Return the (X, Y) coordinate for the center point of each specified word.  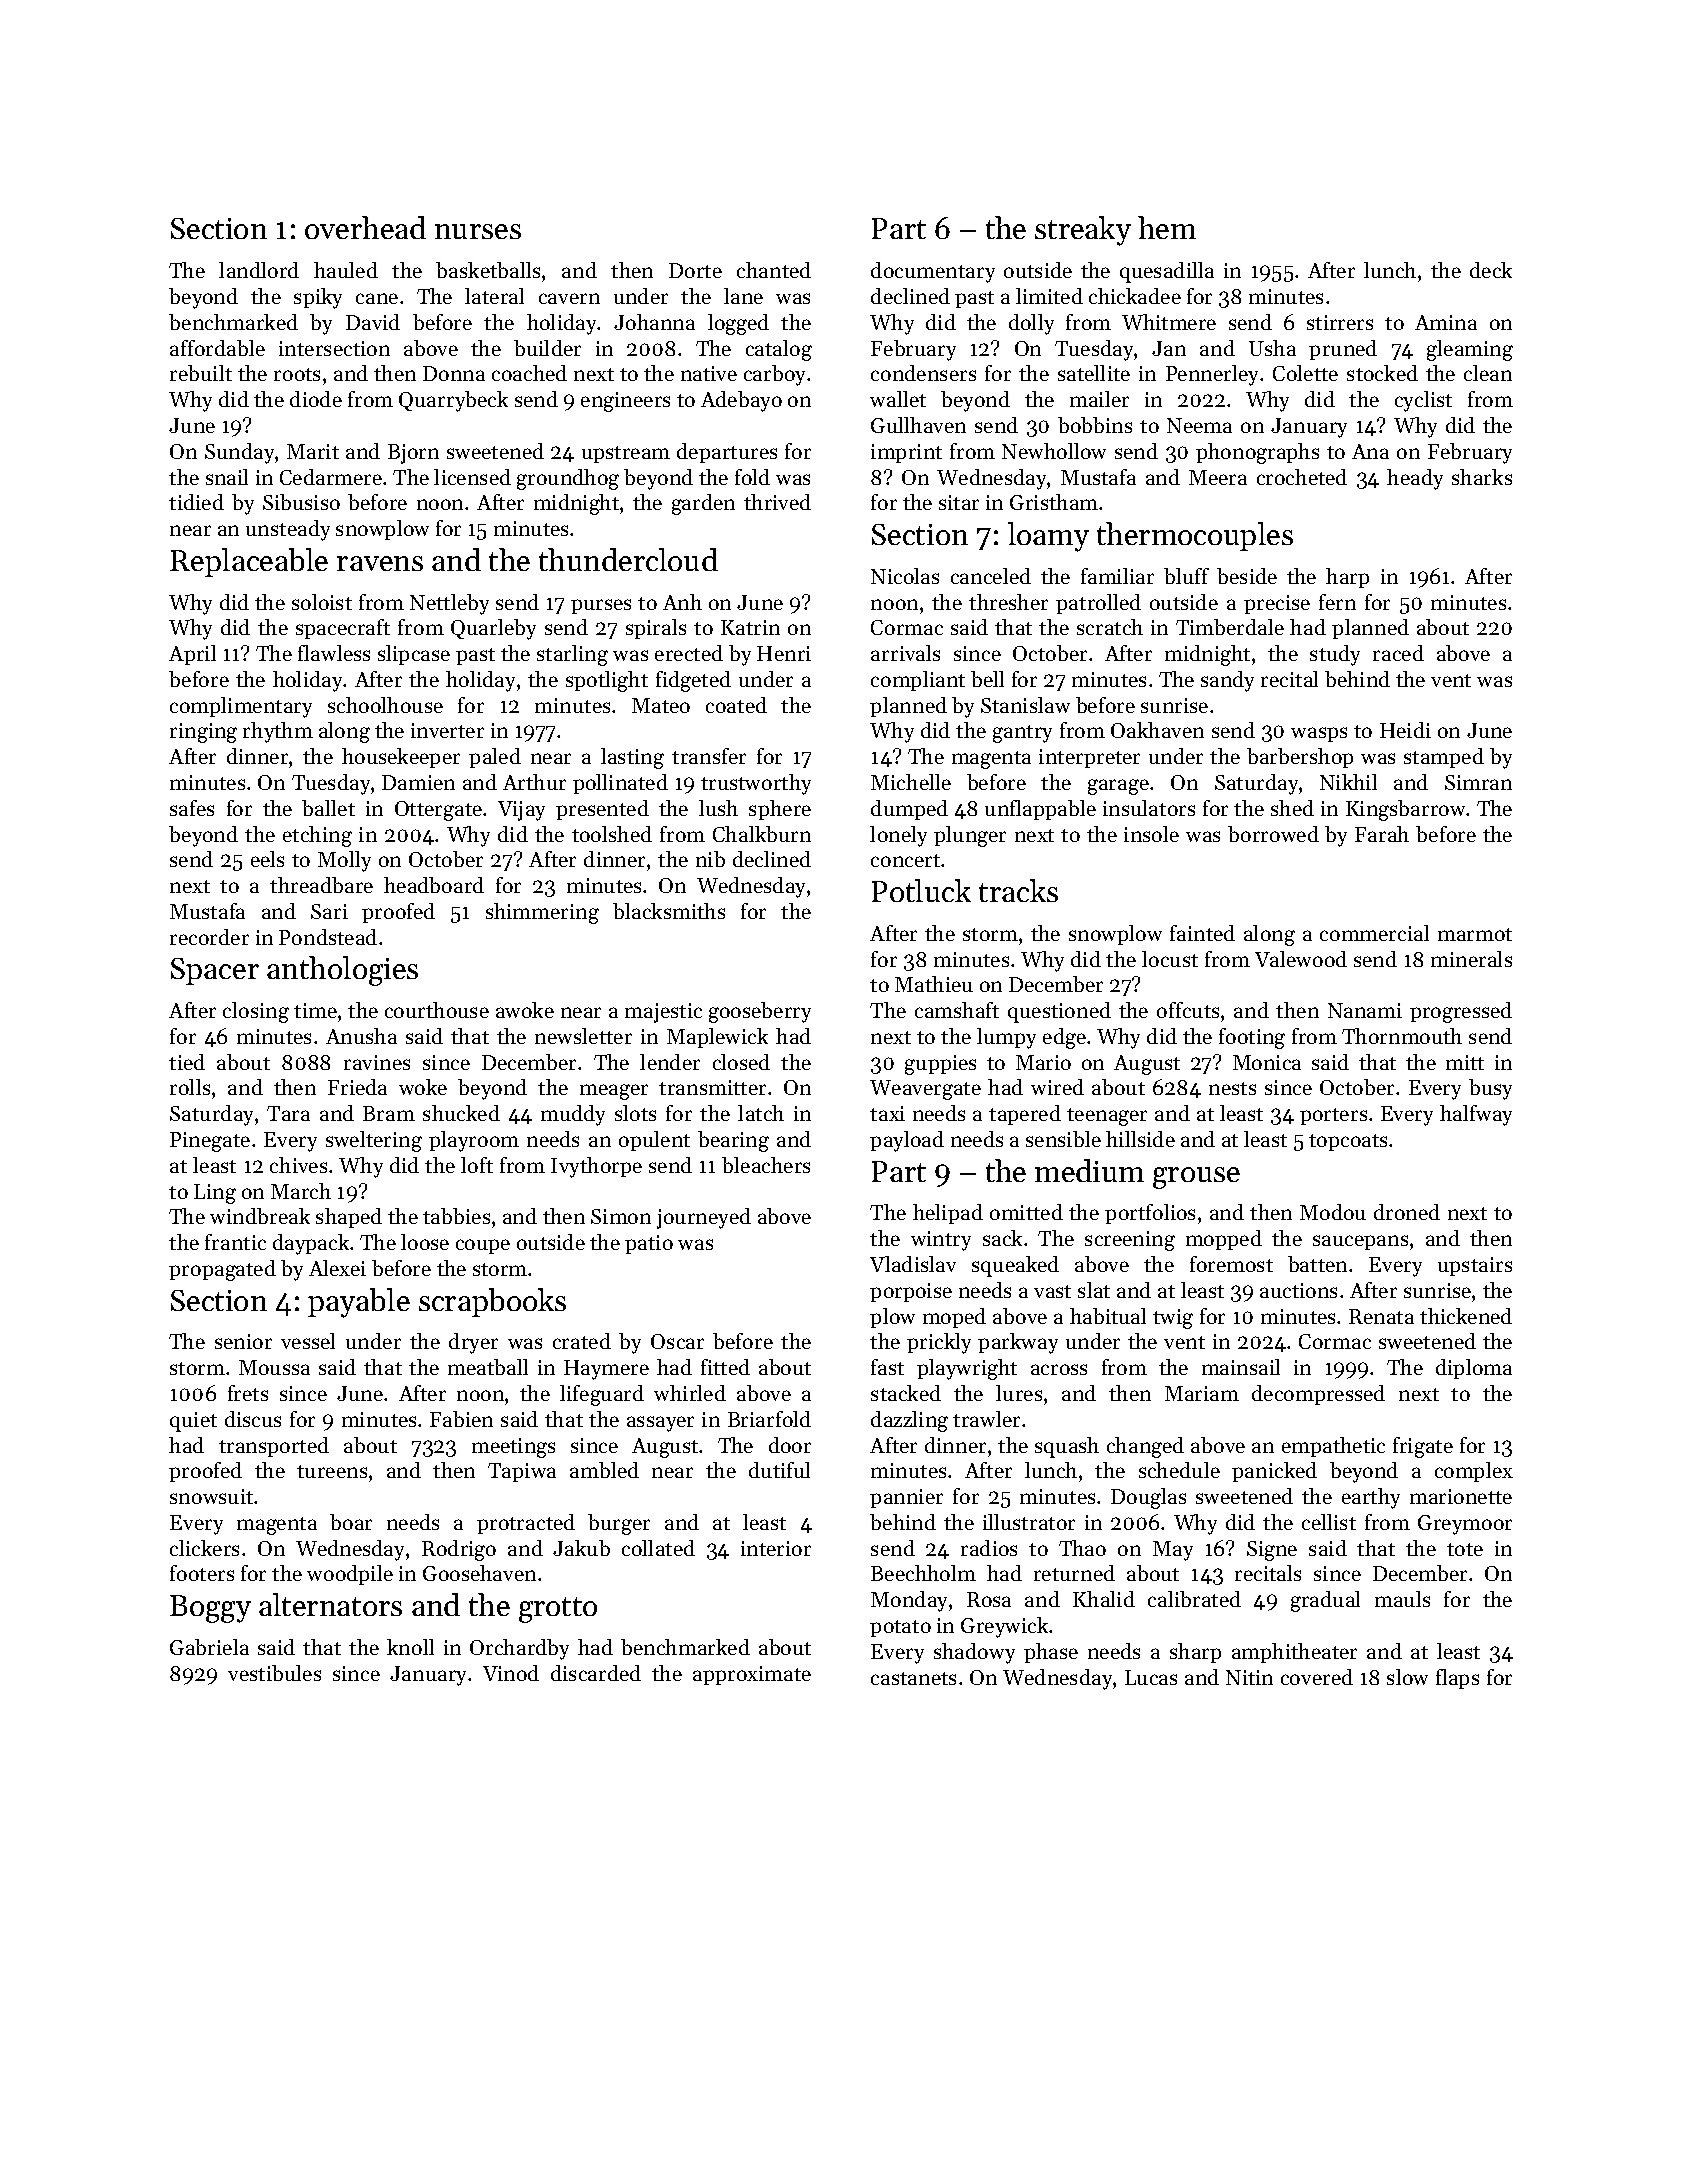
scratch (1110, 627)
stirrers (1340, 322)
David (373, 322)
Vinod (511, 1673)
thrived (777, 502)
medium (1089, 1170)
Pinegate (210, 1142)
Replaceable (249, 562)
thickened (1466, 1316)
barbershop (1300, 758)
